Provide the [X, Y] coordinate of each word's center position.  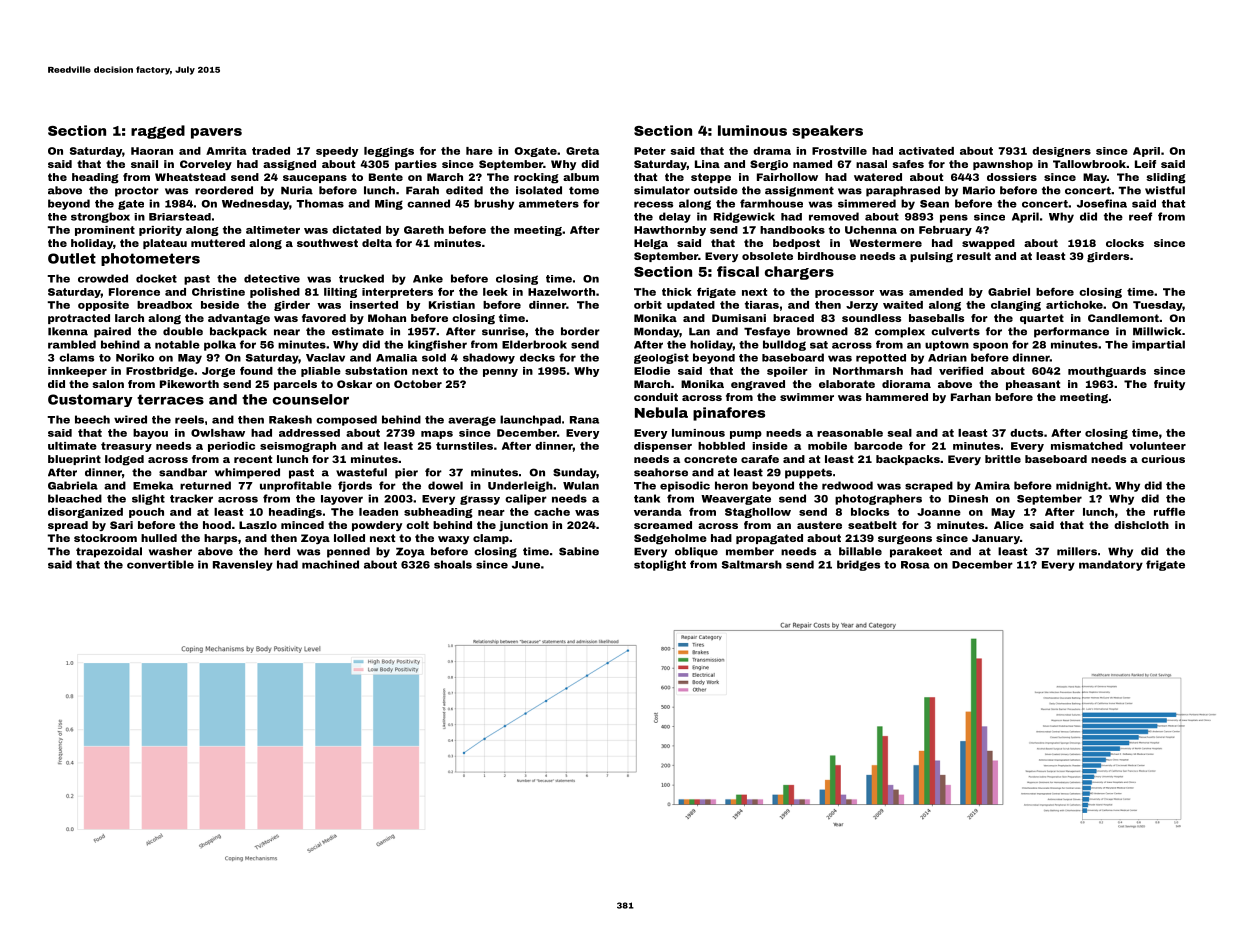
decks [537, 357]
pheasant [1033, 385]
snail [144, 164]
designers [1061, 152]
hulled [159, 538]
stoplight [660, 565]
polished [275, 293]
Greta [582, 151]
